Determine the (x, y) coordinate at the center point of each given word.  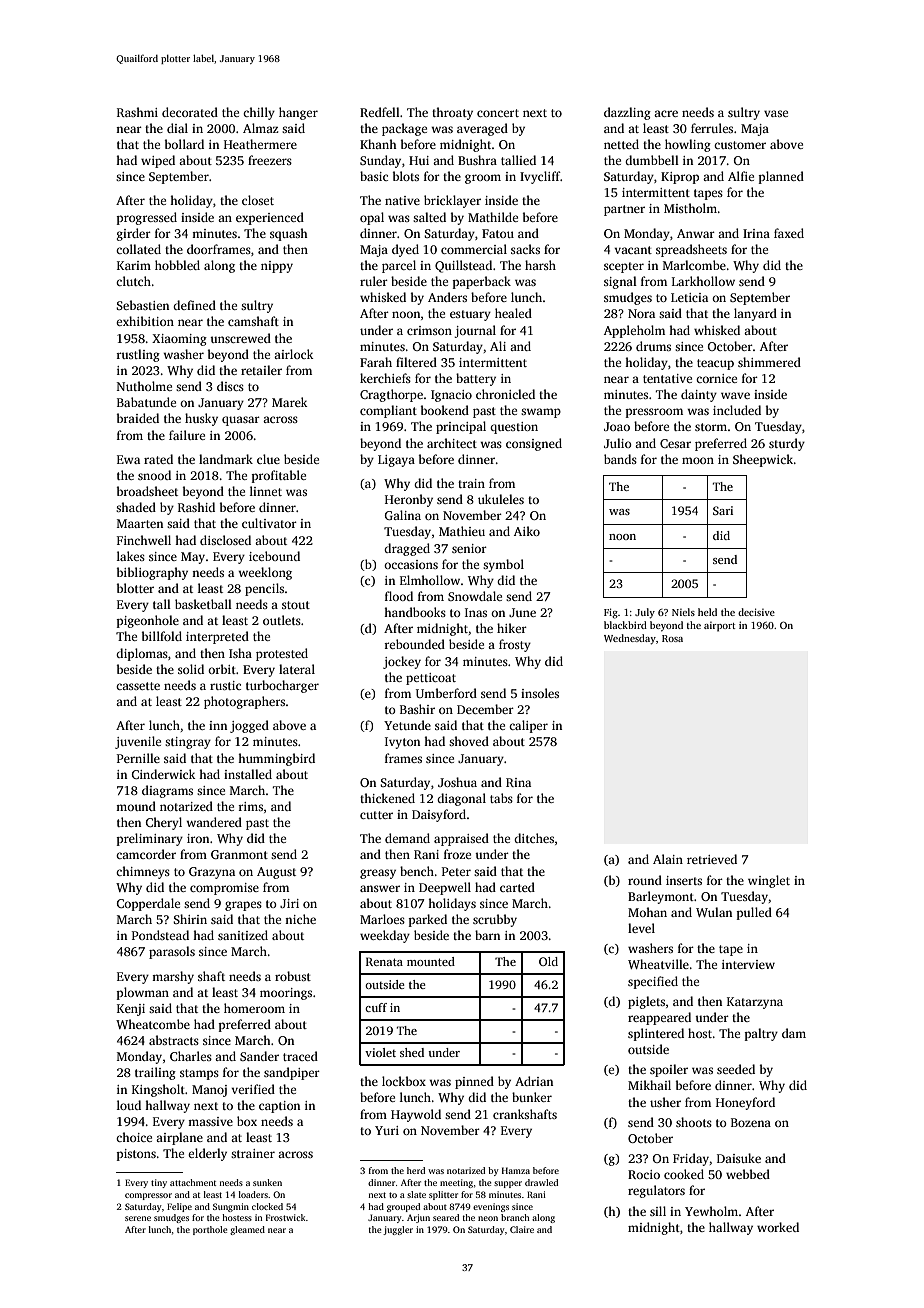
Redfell (380, 112)
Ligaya (396, 461)
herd (416, 1170)
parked (428, 920)
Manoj (209, 1091)
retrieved (712, 859)
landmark (226, 459)
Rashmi (137, 112)
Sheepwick (763, 460)
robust (293, 976)
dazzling (627, 113)
